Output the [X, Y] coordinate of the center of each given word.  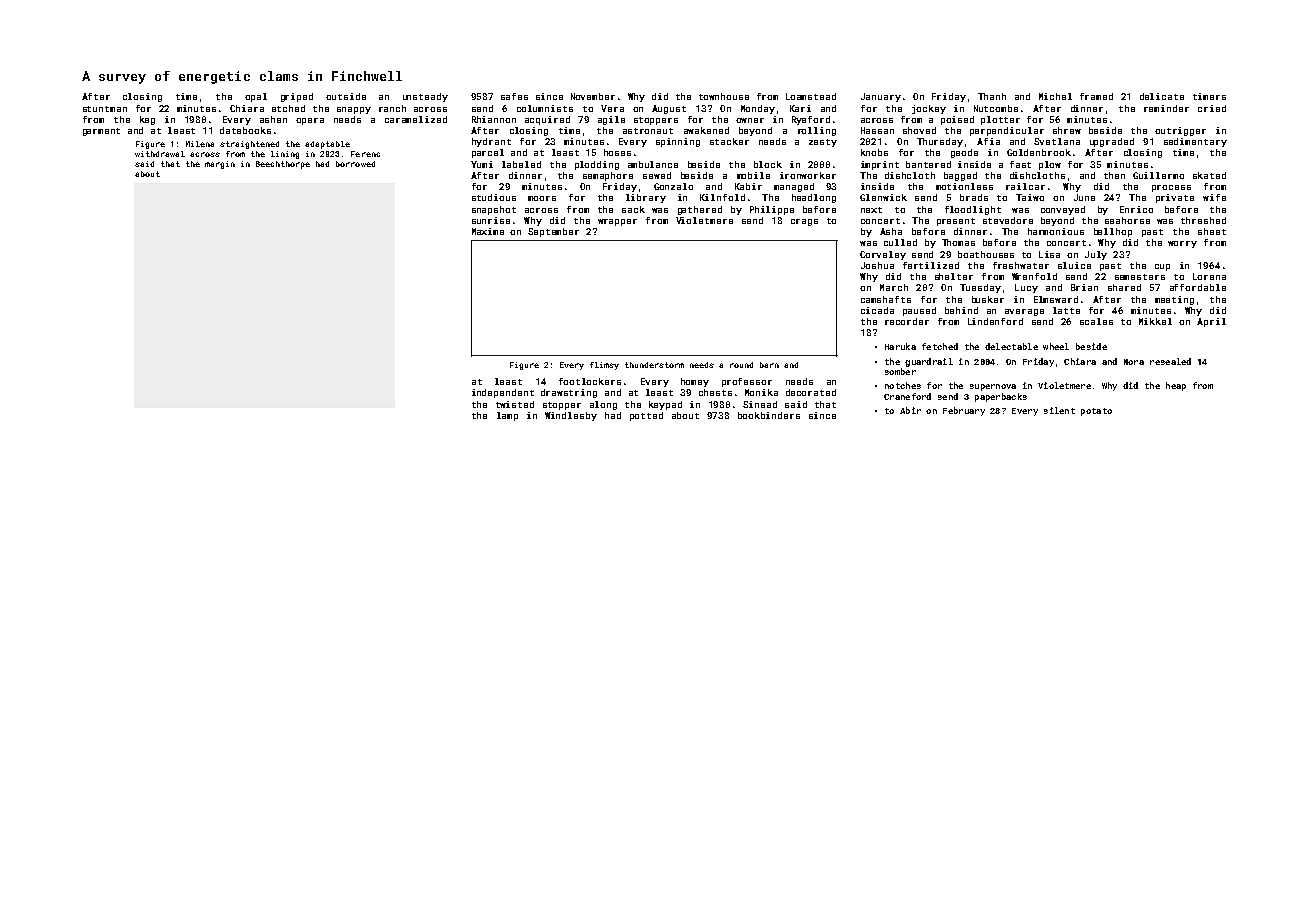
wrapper [617, 222]
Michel [1055, 96]
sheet [1212, 231]
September [553, 232]
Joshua [877, 265]
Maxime [488, 231]
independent [503, 393]
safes [514, 96]
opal [256, 97]
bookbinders [769, 415]
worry [1182, 244]
